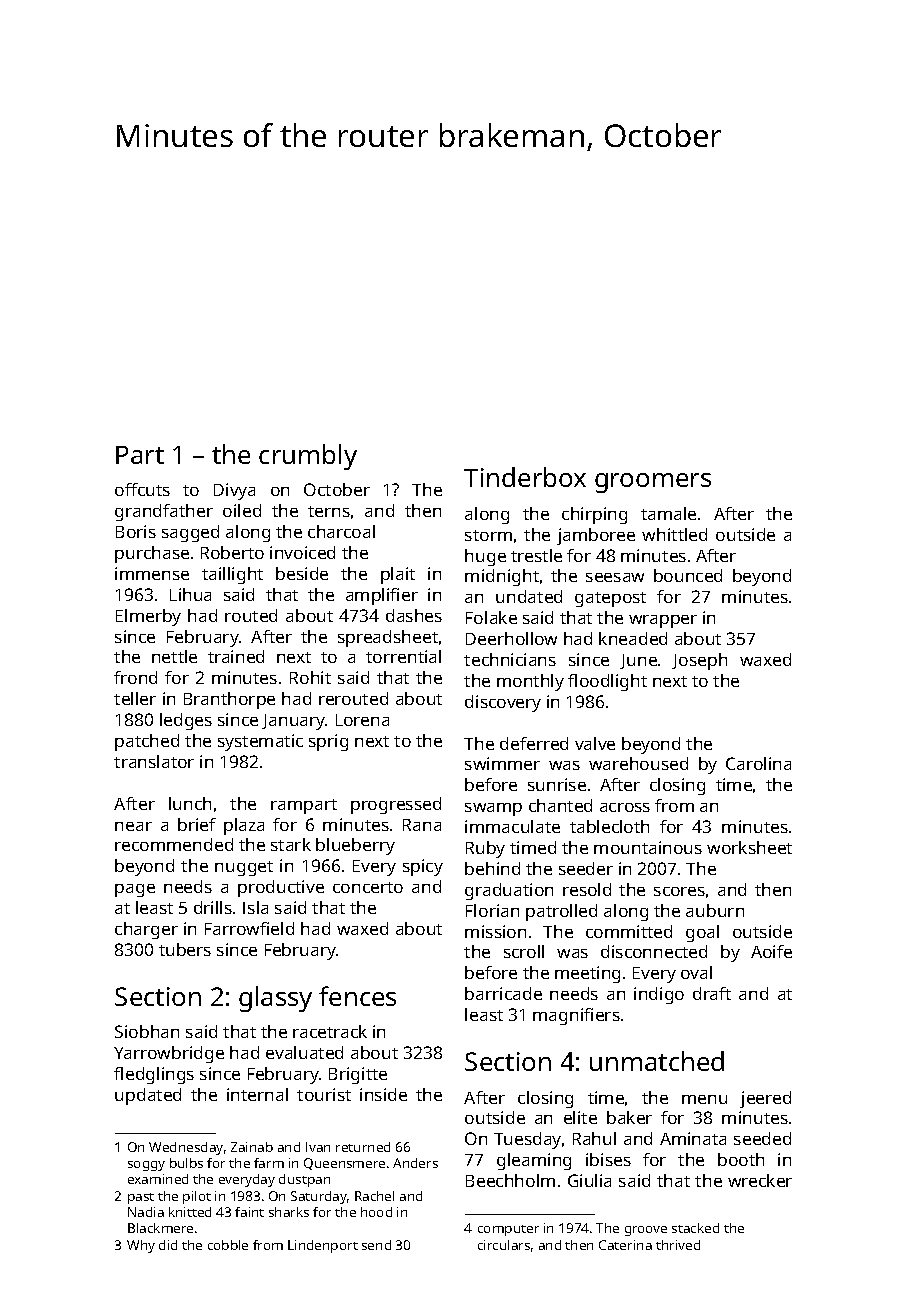  Describe the element at coordinates (674, 534) in the page. I see `whittled` at that location.
